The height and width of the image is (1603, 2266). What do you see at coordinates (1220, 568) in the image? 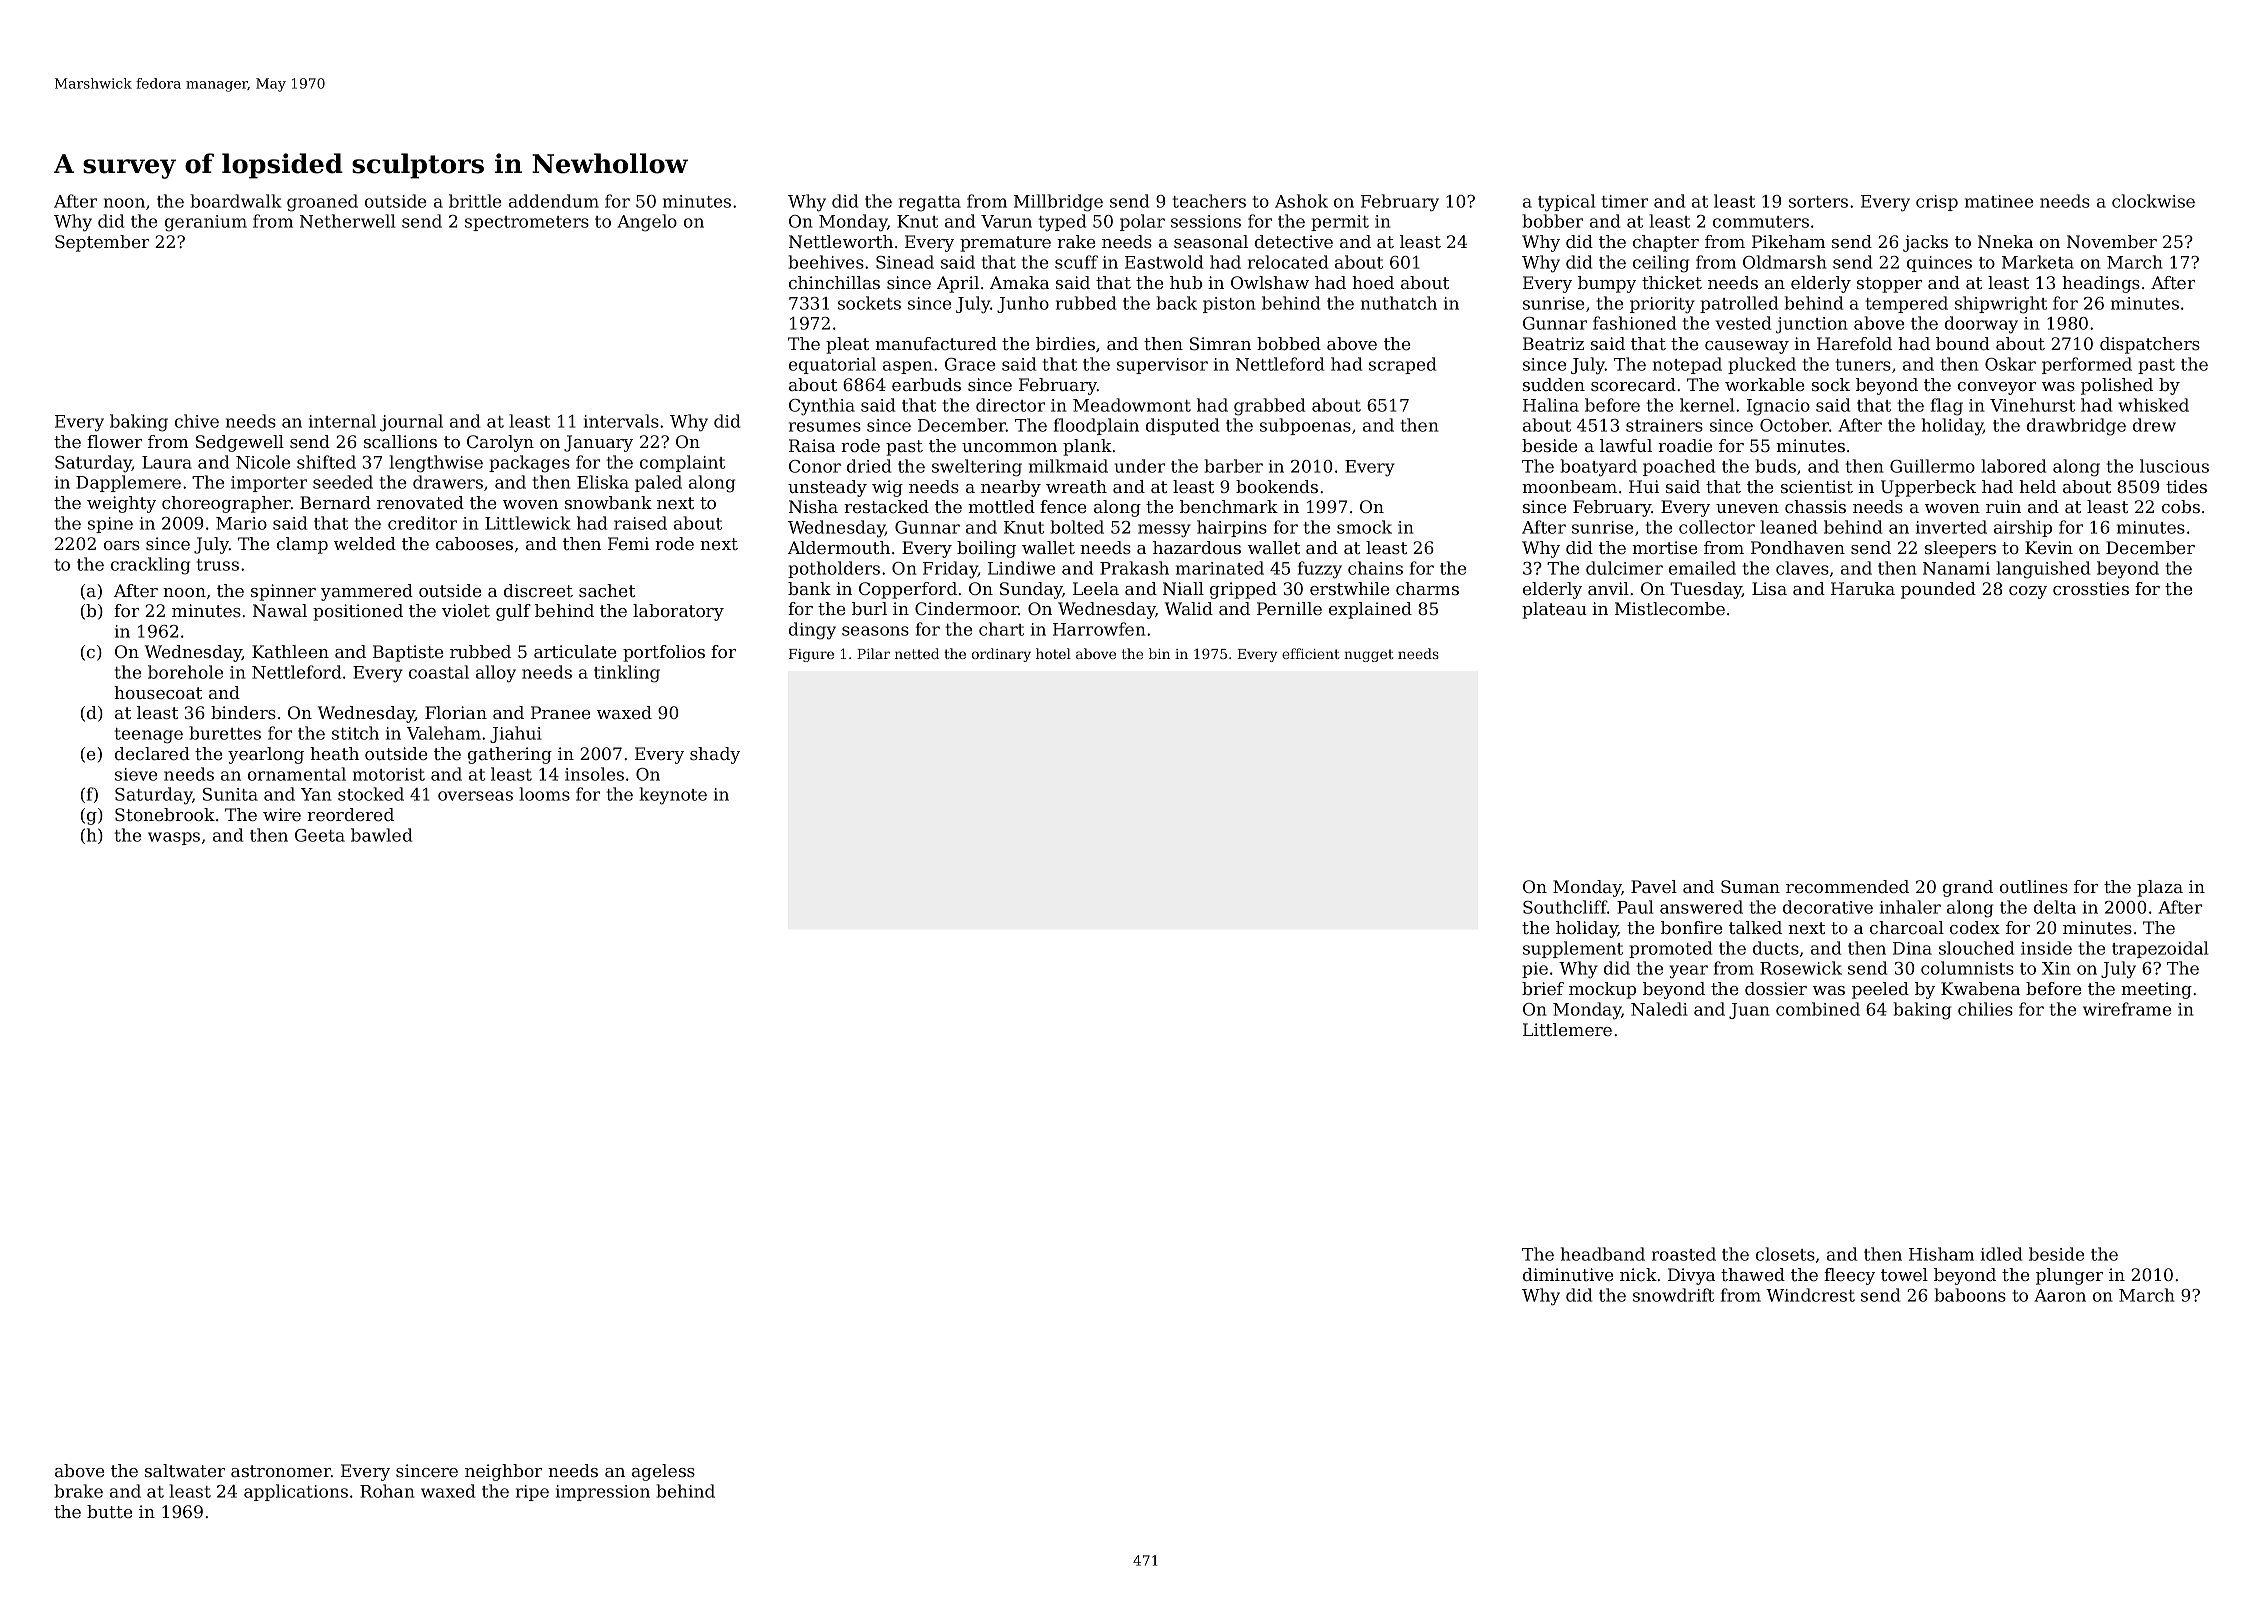
I see `marinated` at bounding box center [1220, 568].
